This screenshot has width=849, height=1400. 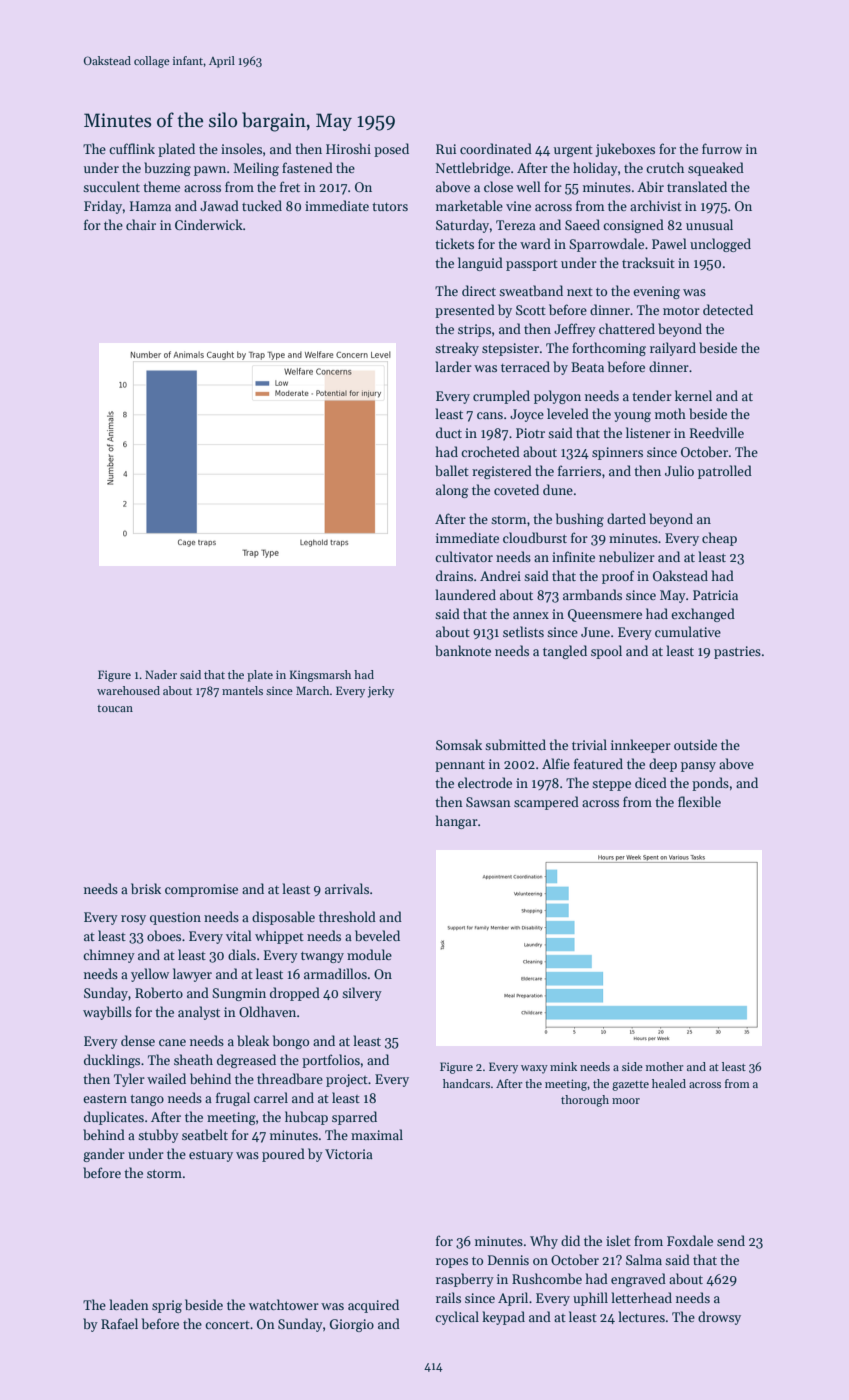 I want to click on Rui, so click(x=446, y=149).
